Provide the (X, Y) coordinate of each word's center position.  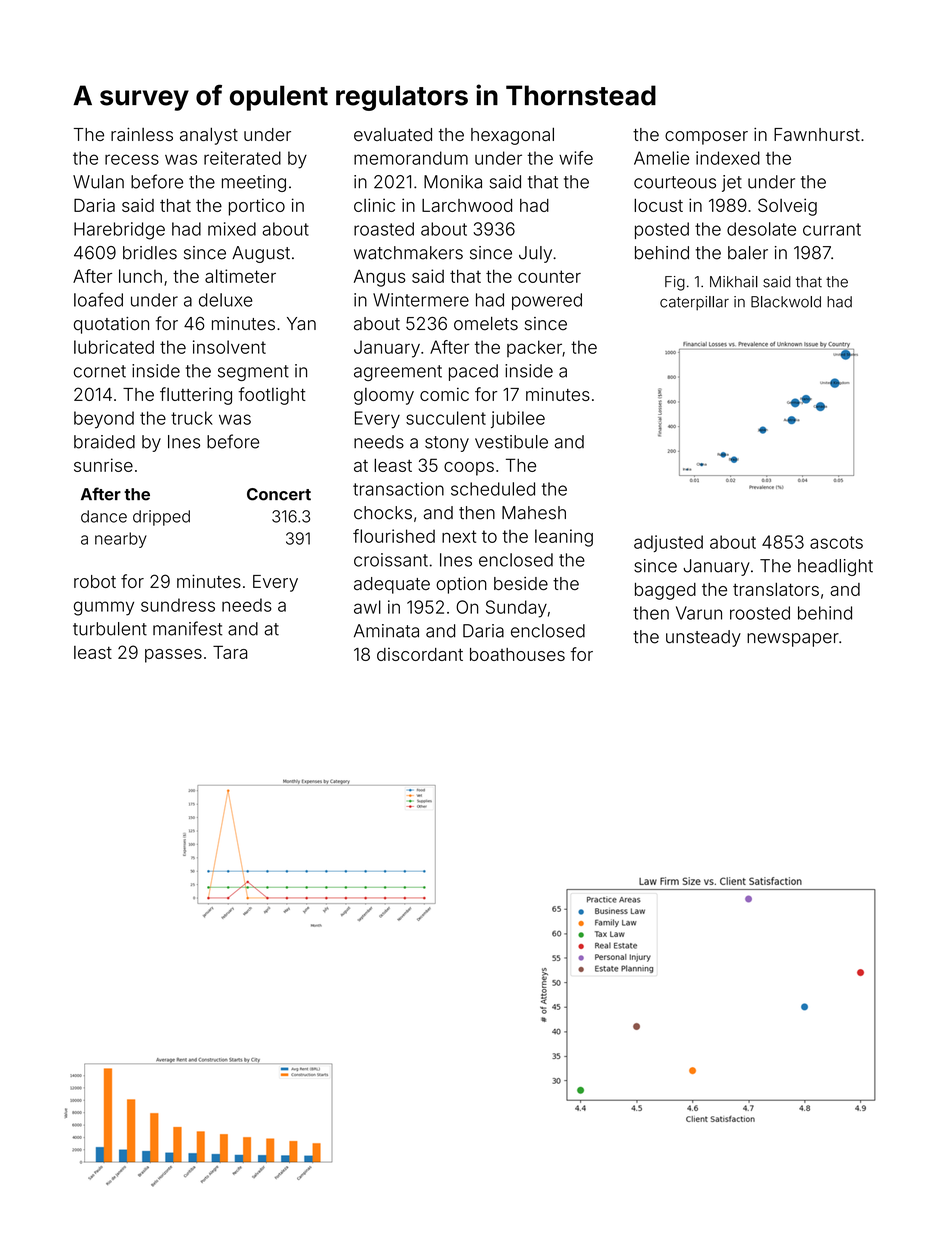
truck (192, 418)
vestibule (511, 442)
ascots (836, 542)
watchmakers (408, 253)
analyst (209, 136)
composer (706, 138)
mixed (232, 229)
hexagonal (512, 136)
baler (748, 253)
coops (469, 469)
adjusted (668, 543)
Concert (279, 494)
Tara (230, 652)
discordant (420, 654)
